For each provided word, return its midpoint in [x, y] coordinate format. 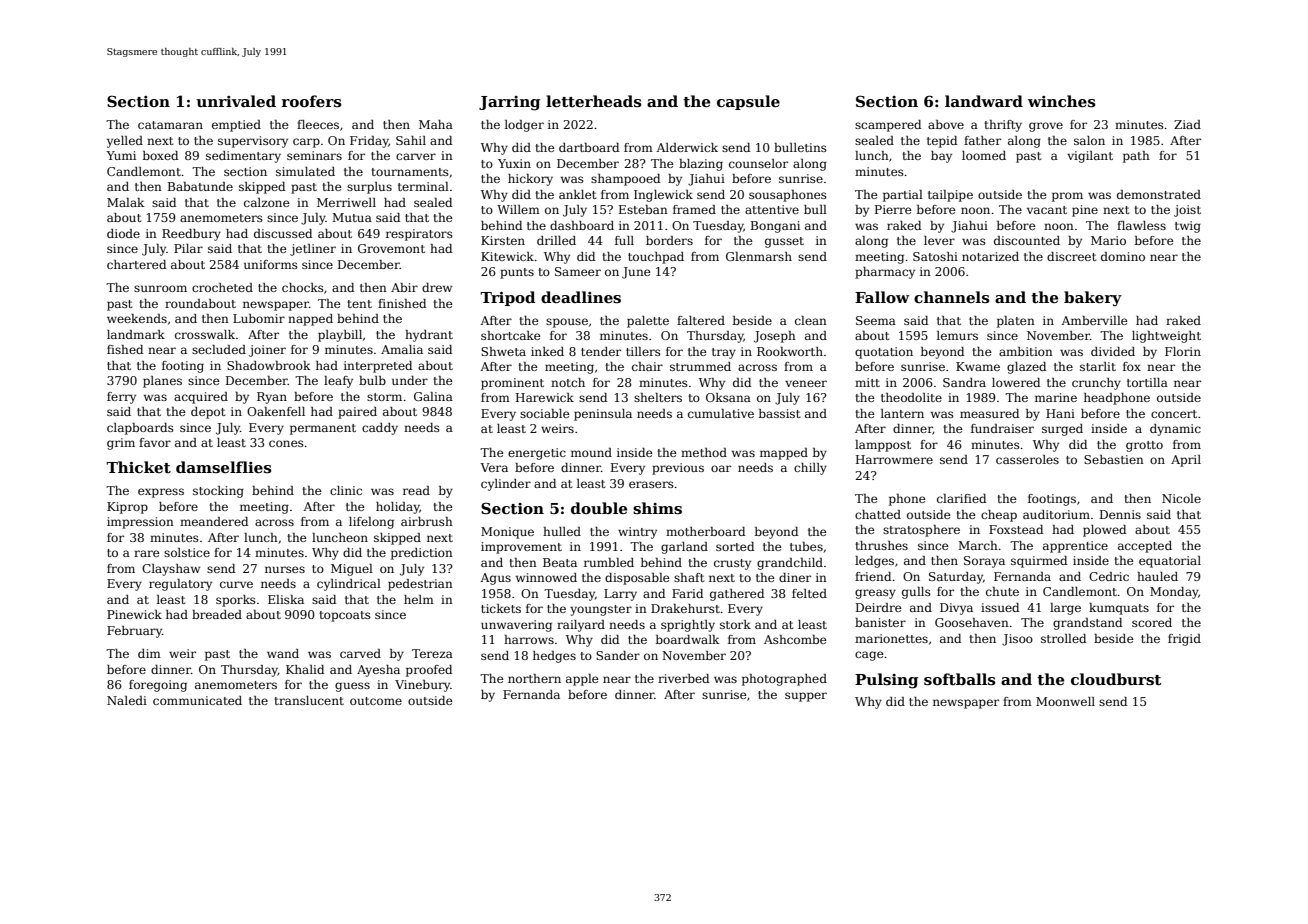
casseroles [1027, 459]
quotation [884, 353]
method [704, 452]
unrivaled [236, 101]
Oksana [728, 397]
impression [140, 523]
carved [360, 653]
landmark [136, 334]
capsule [748, 102]
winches [1062, 101]
